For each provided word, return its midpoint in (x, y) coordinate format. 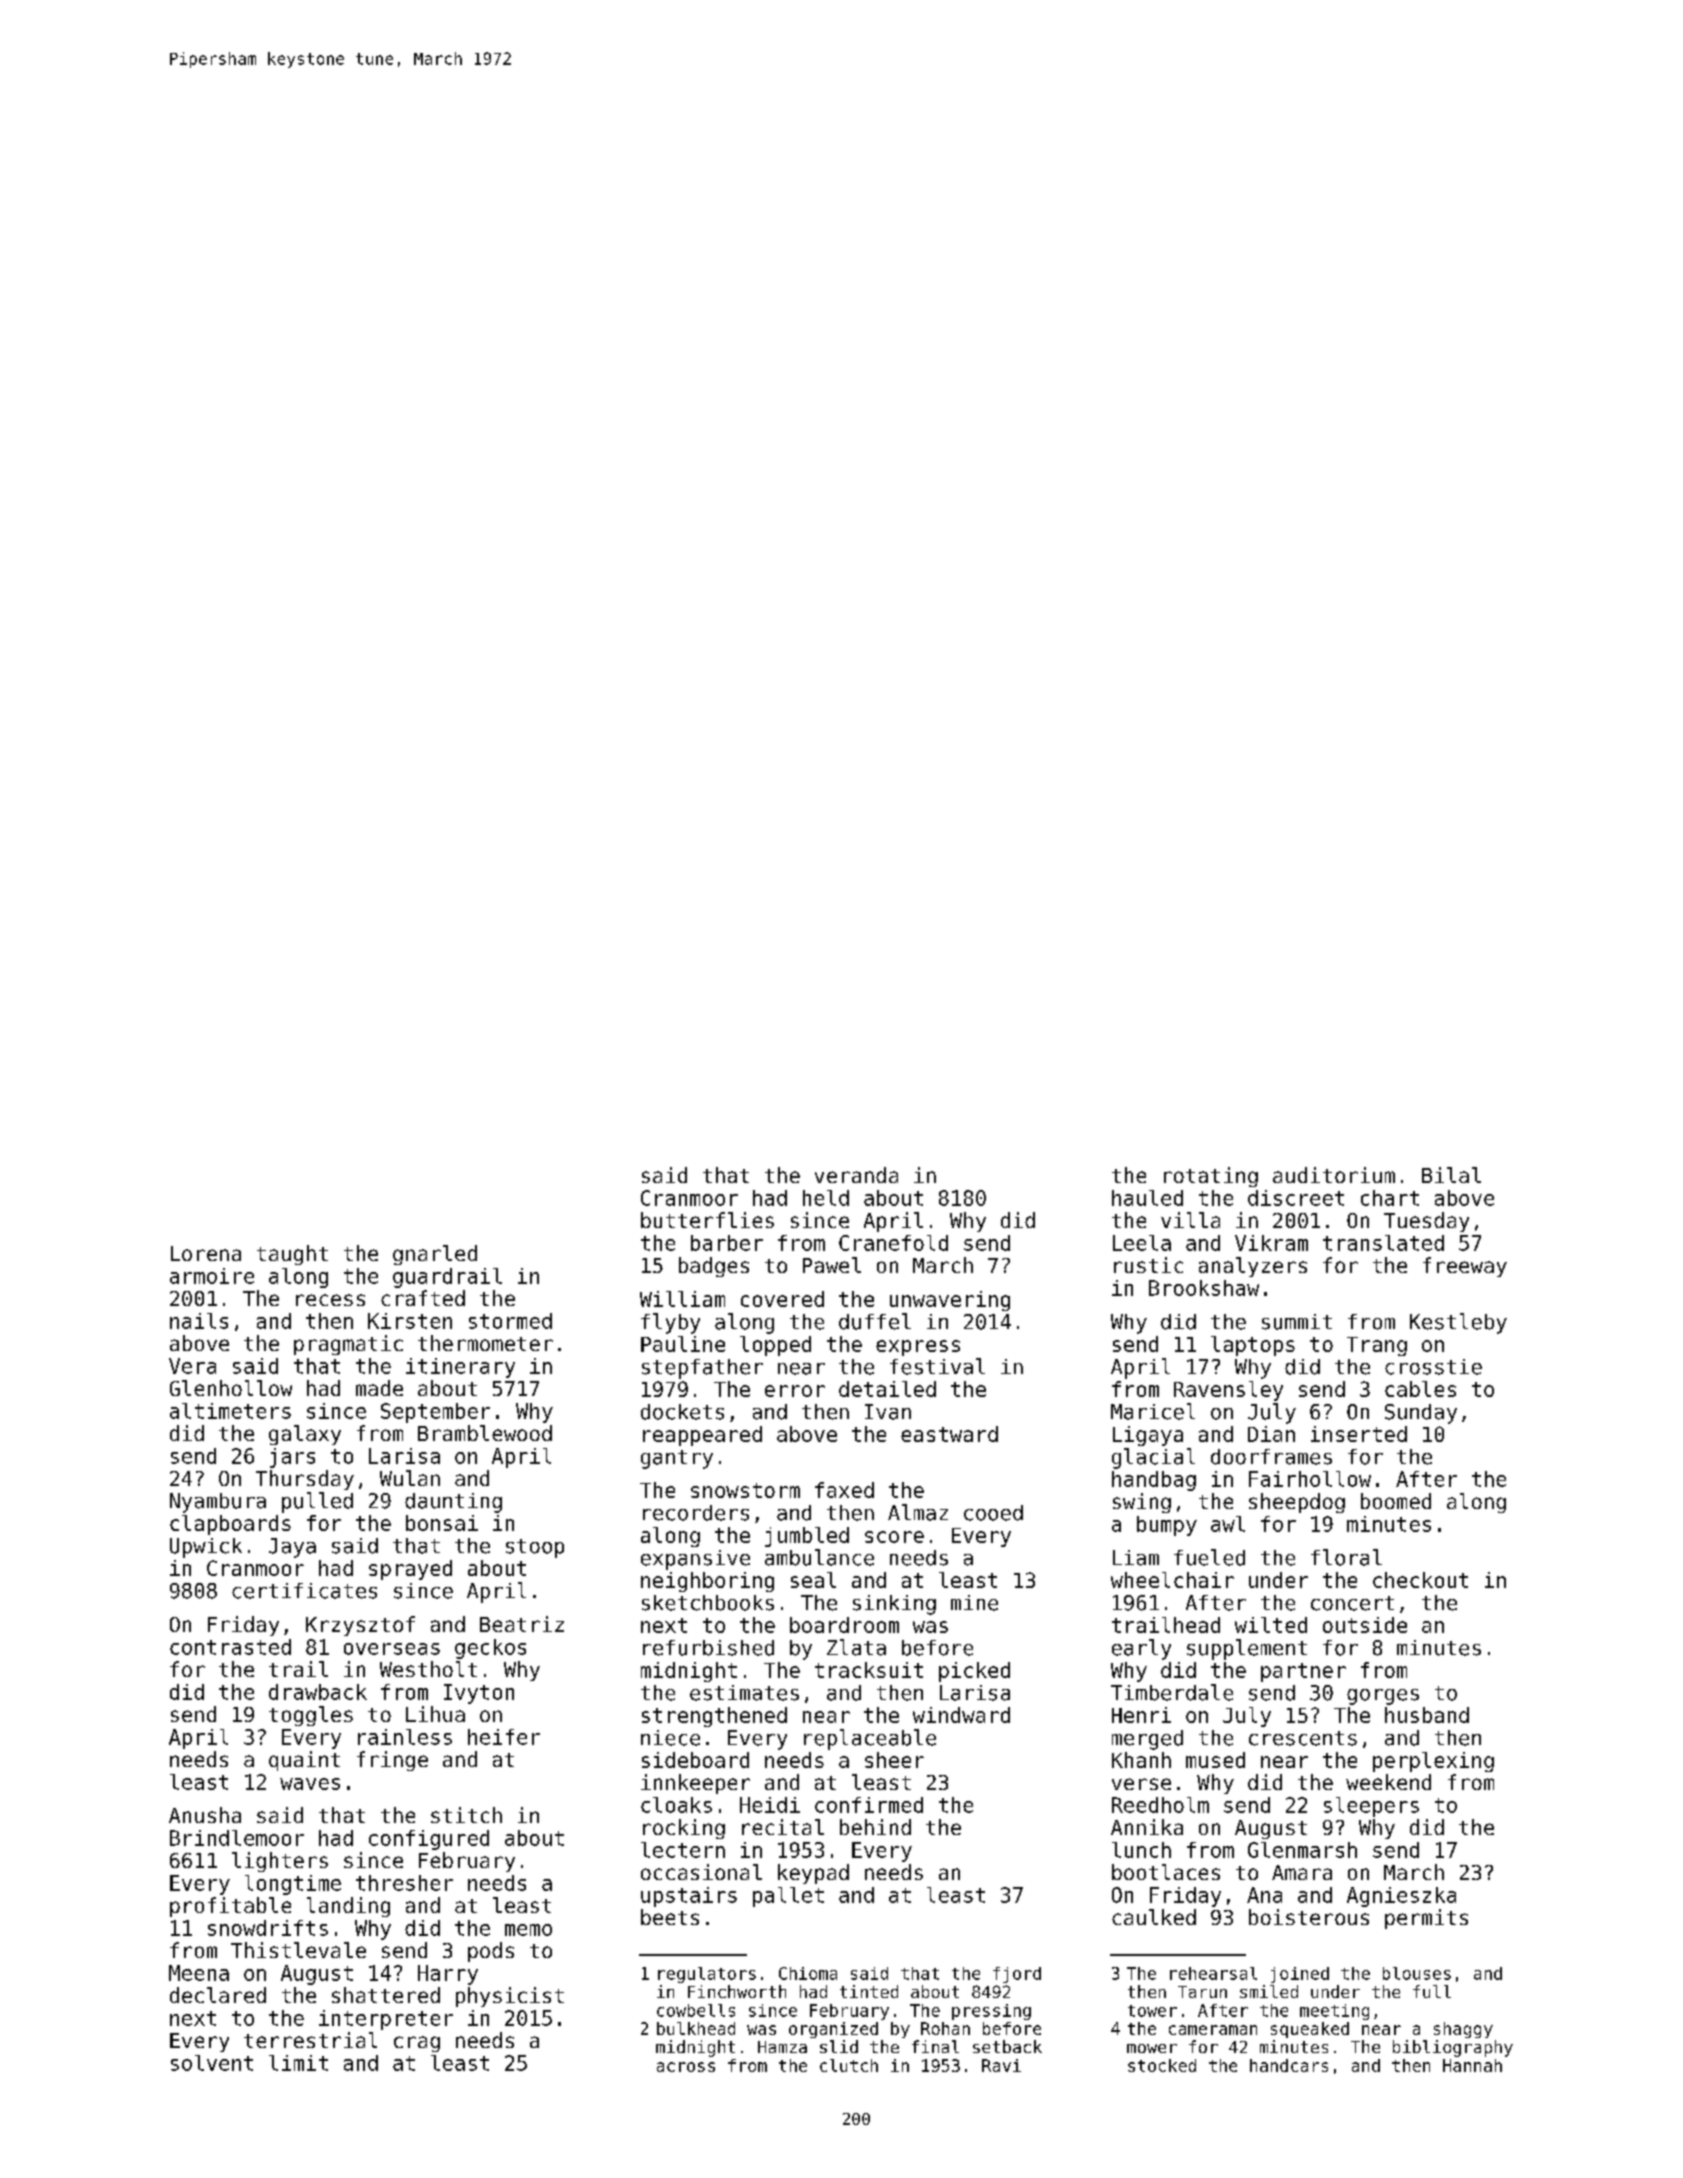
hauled (1147, 1198)
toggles (311, 1716)
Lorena (206, 1253)
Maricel (1153, 1411)
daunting (453, 1503)
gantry (677, 1459)
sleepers (1371, 1807)
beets (670, 1917)
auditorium (1334, 1175)
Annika (1147, 1827)
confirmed (869, 1805)
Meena (199, 1973)
